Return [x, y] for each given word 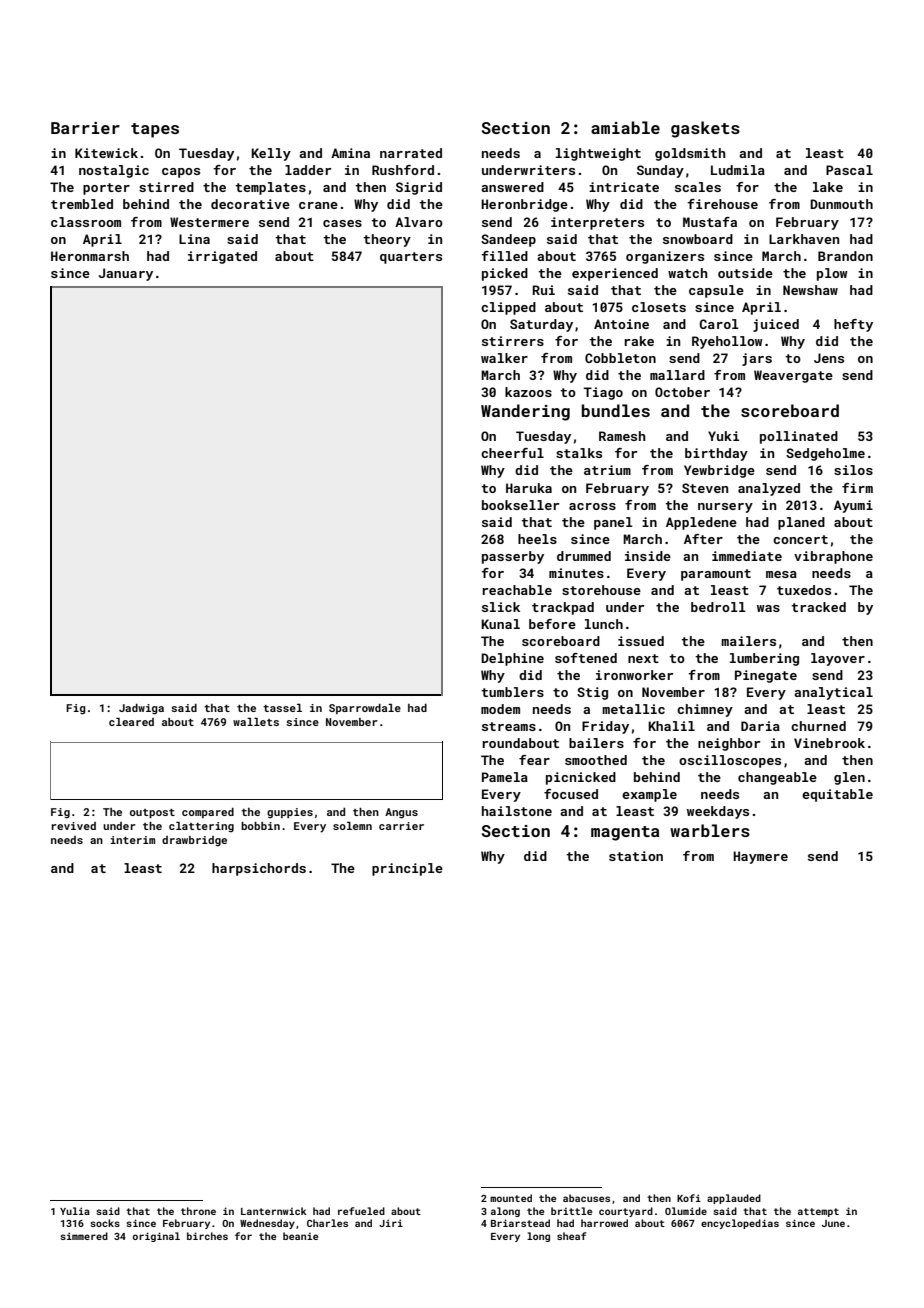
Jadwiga [141, 709]
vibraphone [833, 557]
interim [132, 840]
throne [198, 1211]
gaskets [705, 129]
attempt [818, 1212]
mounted [511, 1198]
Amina [350, 153]
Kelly [271, 154]
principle [407, 869]
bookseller [520, 505]
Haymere [760, 857]
